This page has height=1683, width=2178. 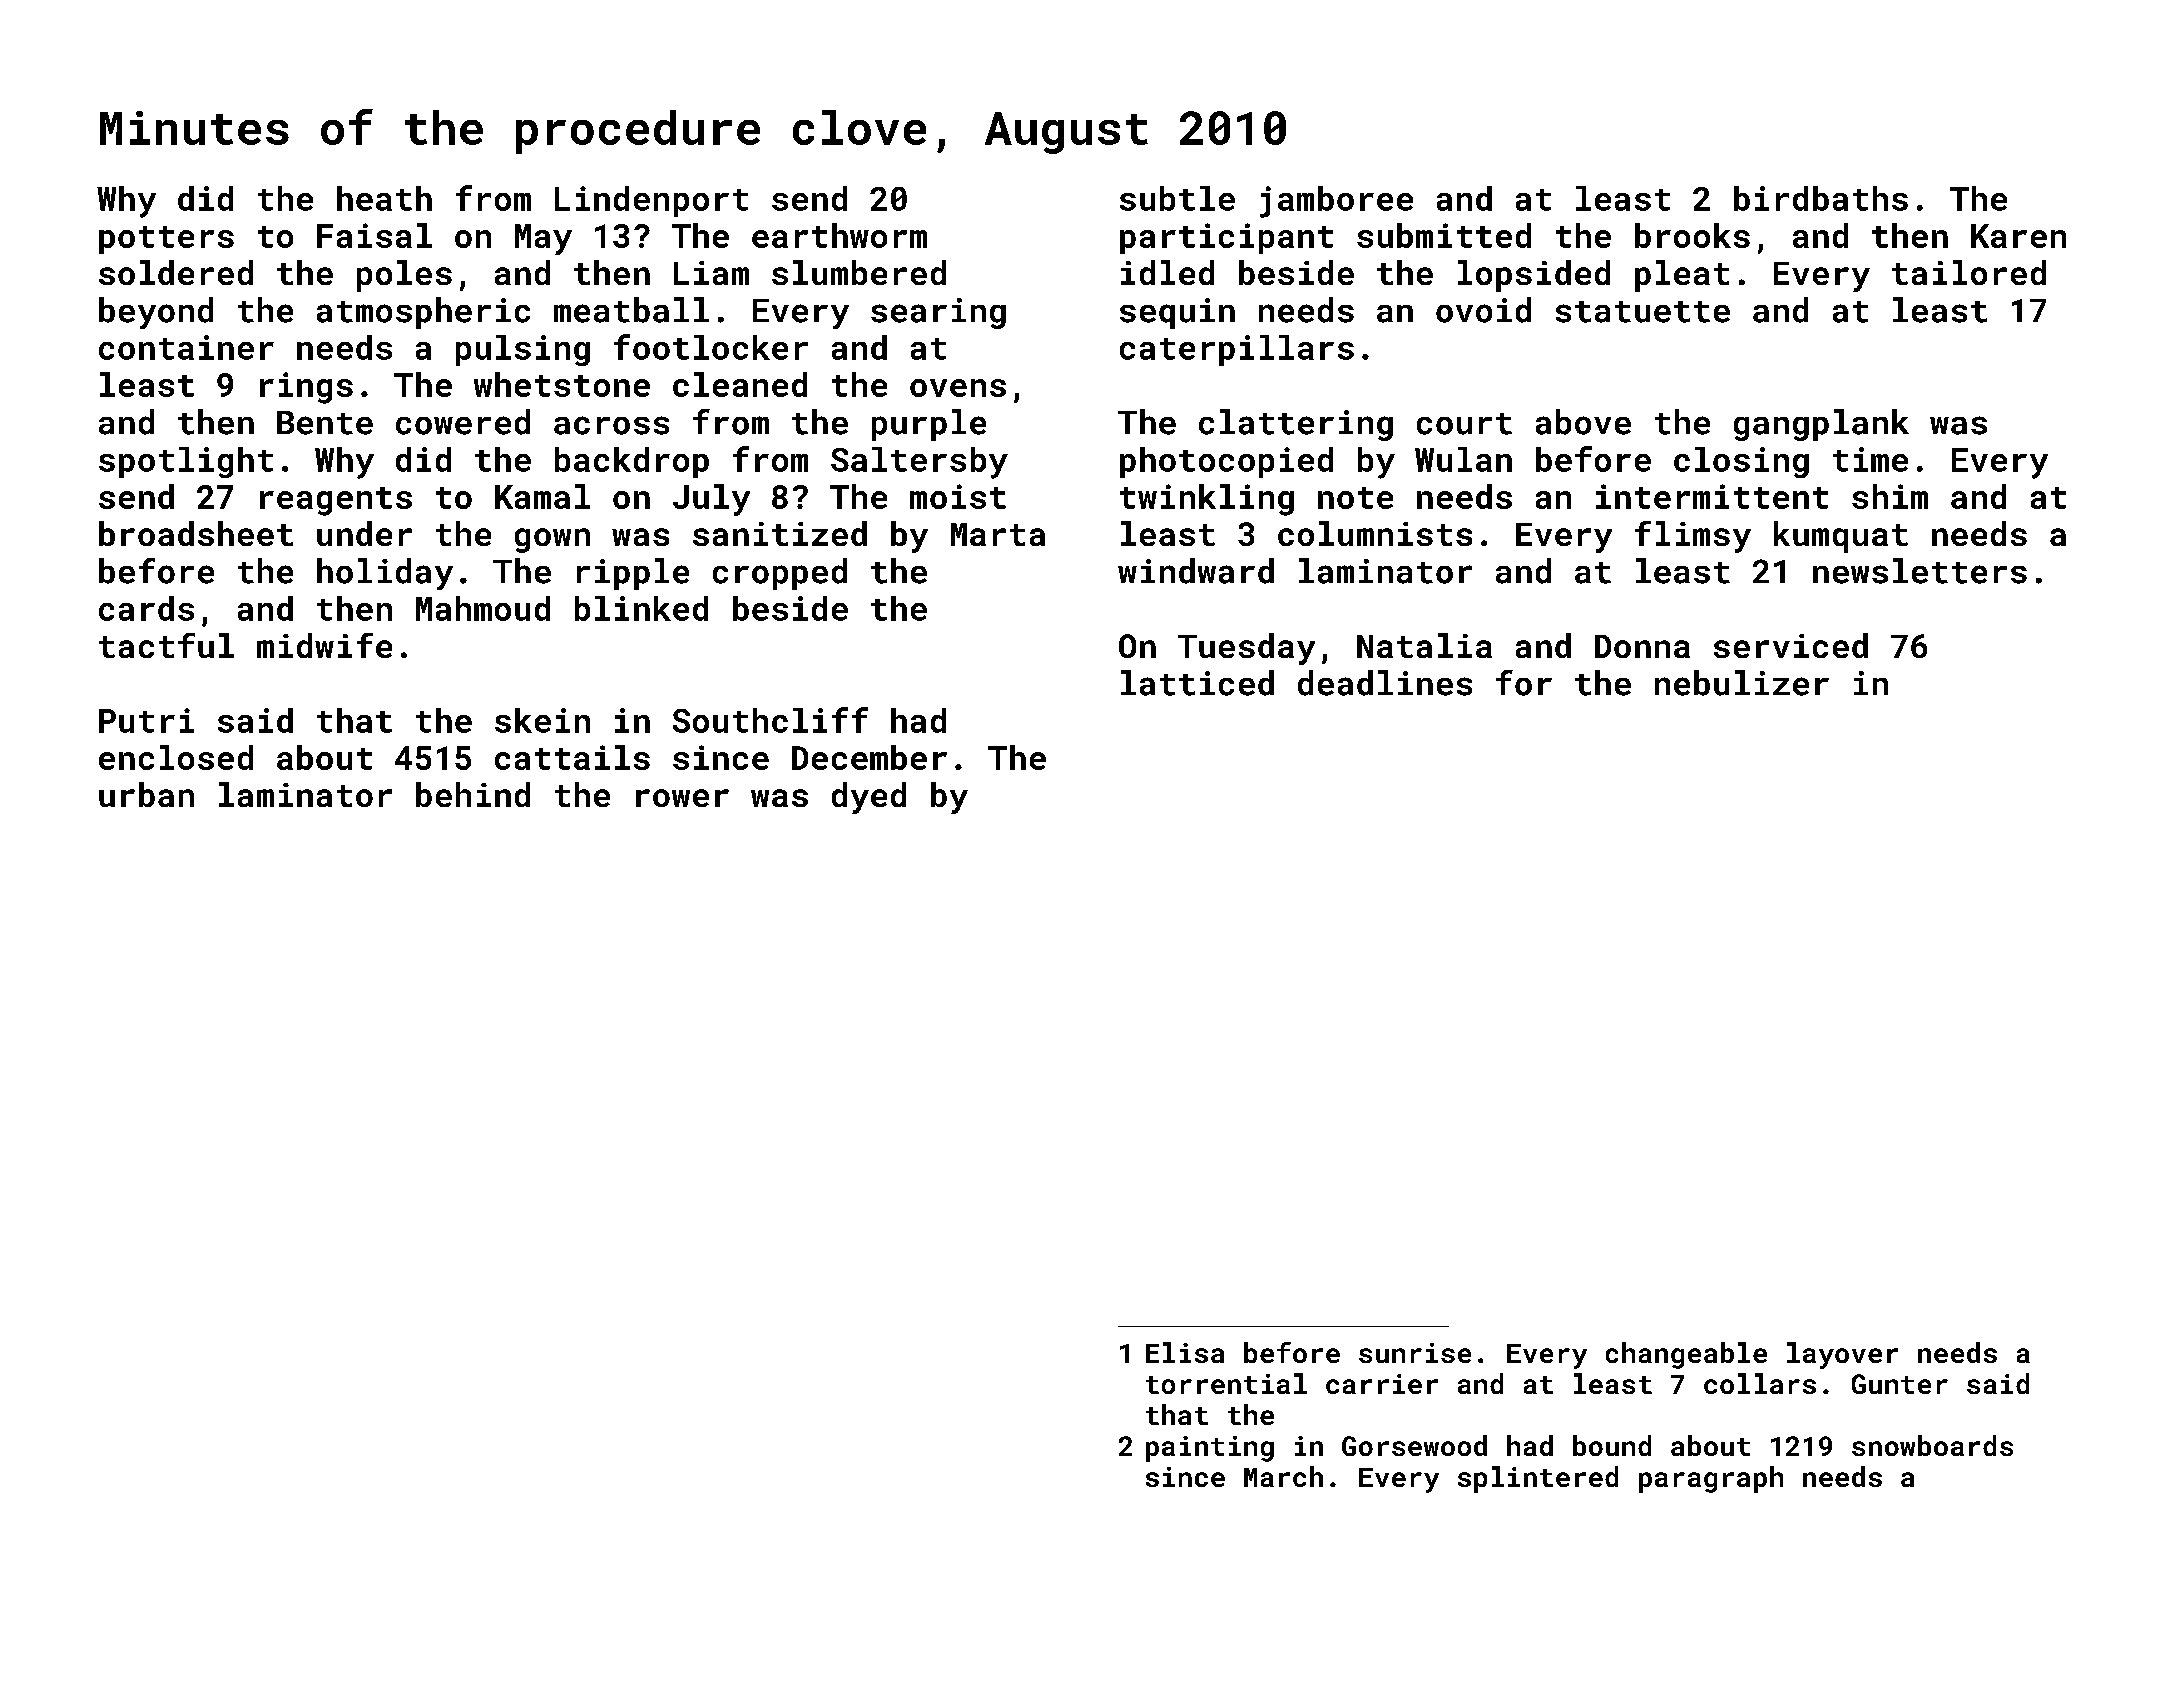 What do you see at coordinates (146, 794) in the page?
I see `urban` at bounding box center [146, 794].
